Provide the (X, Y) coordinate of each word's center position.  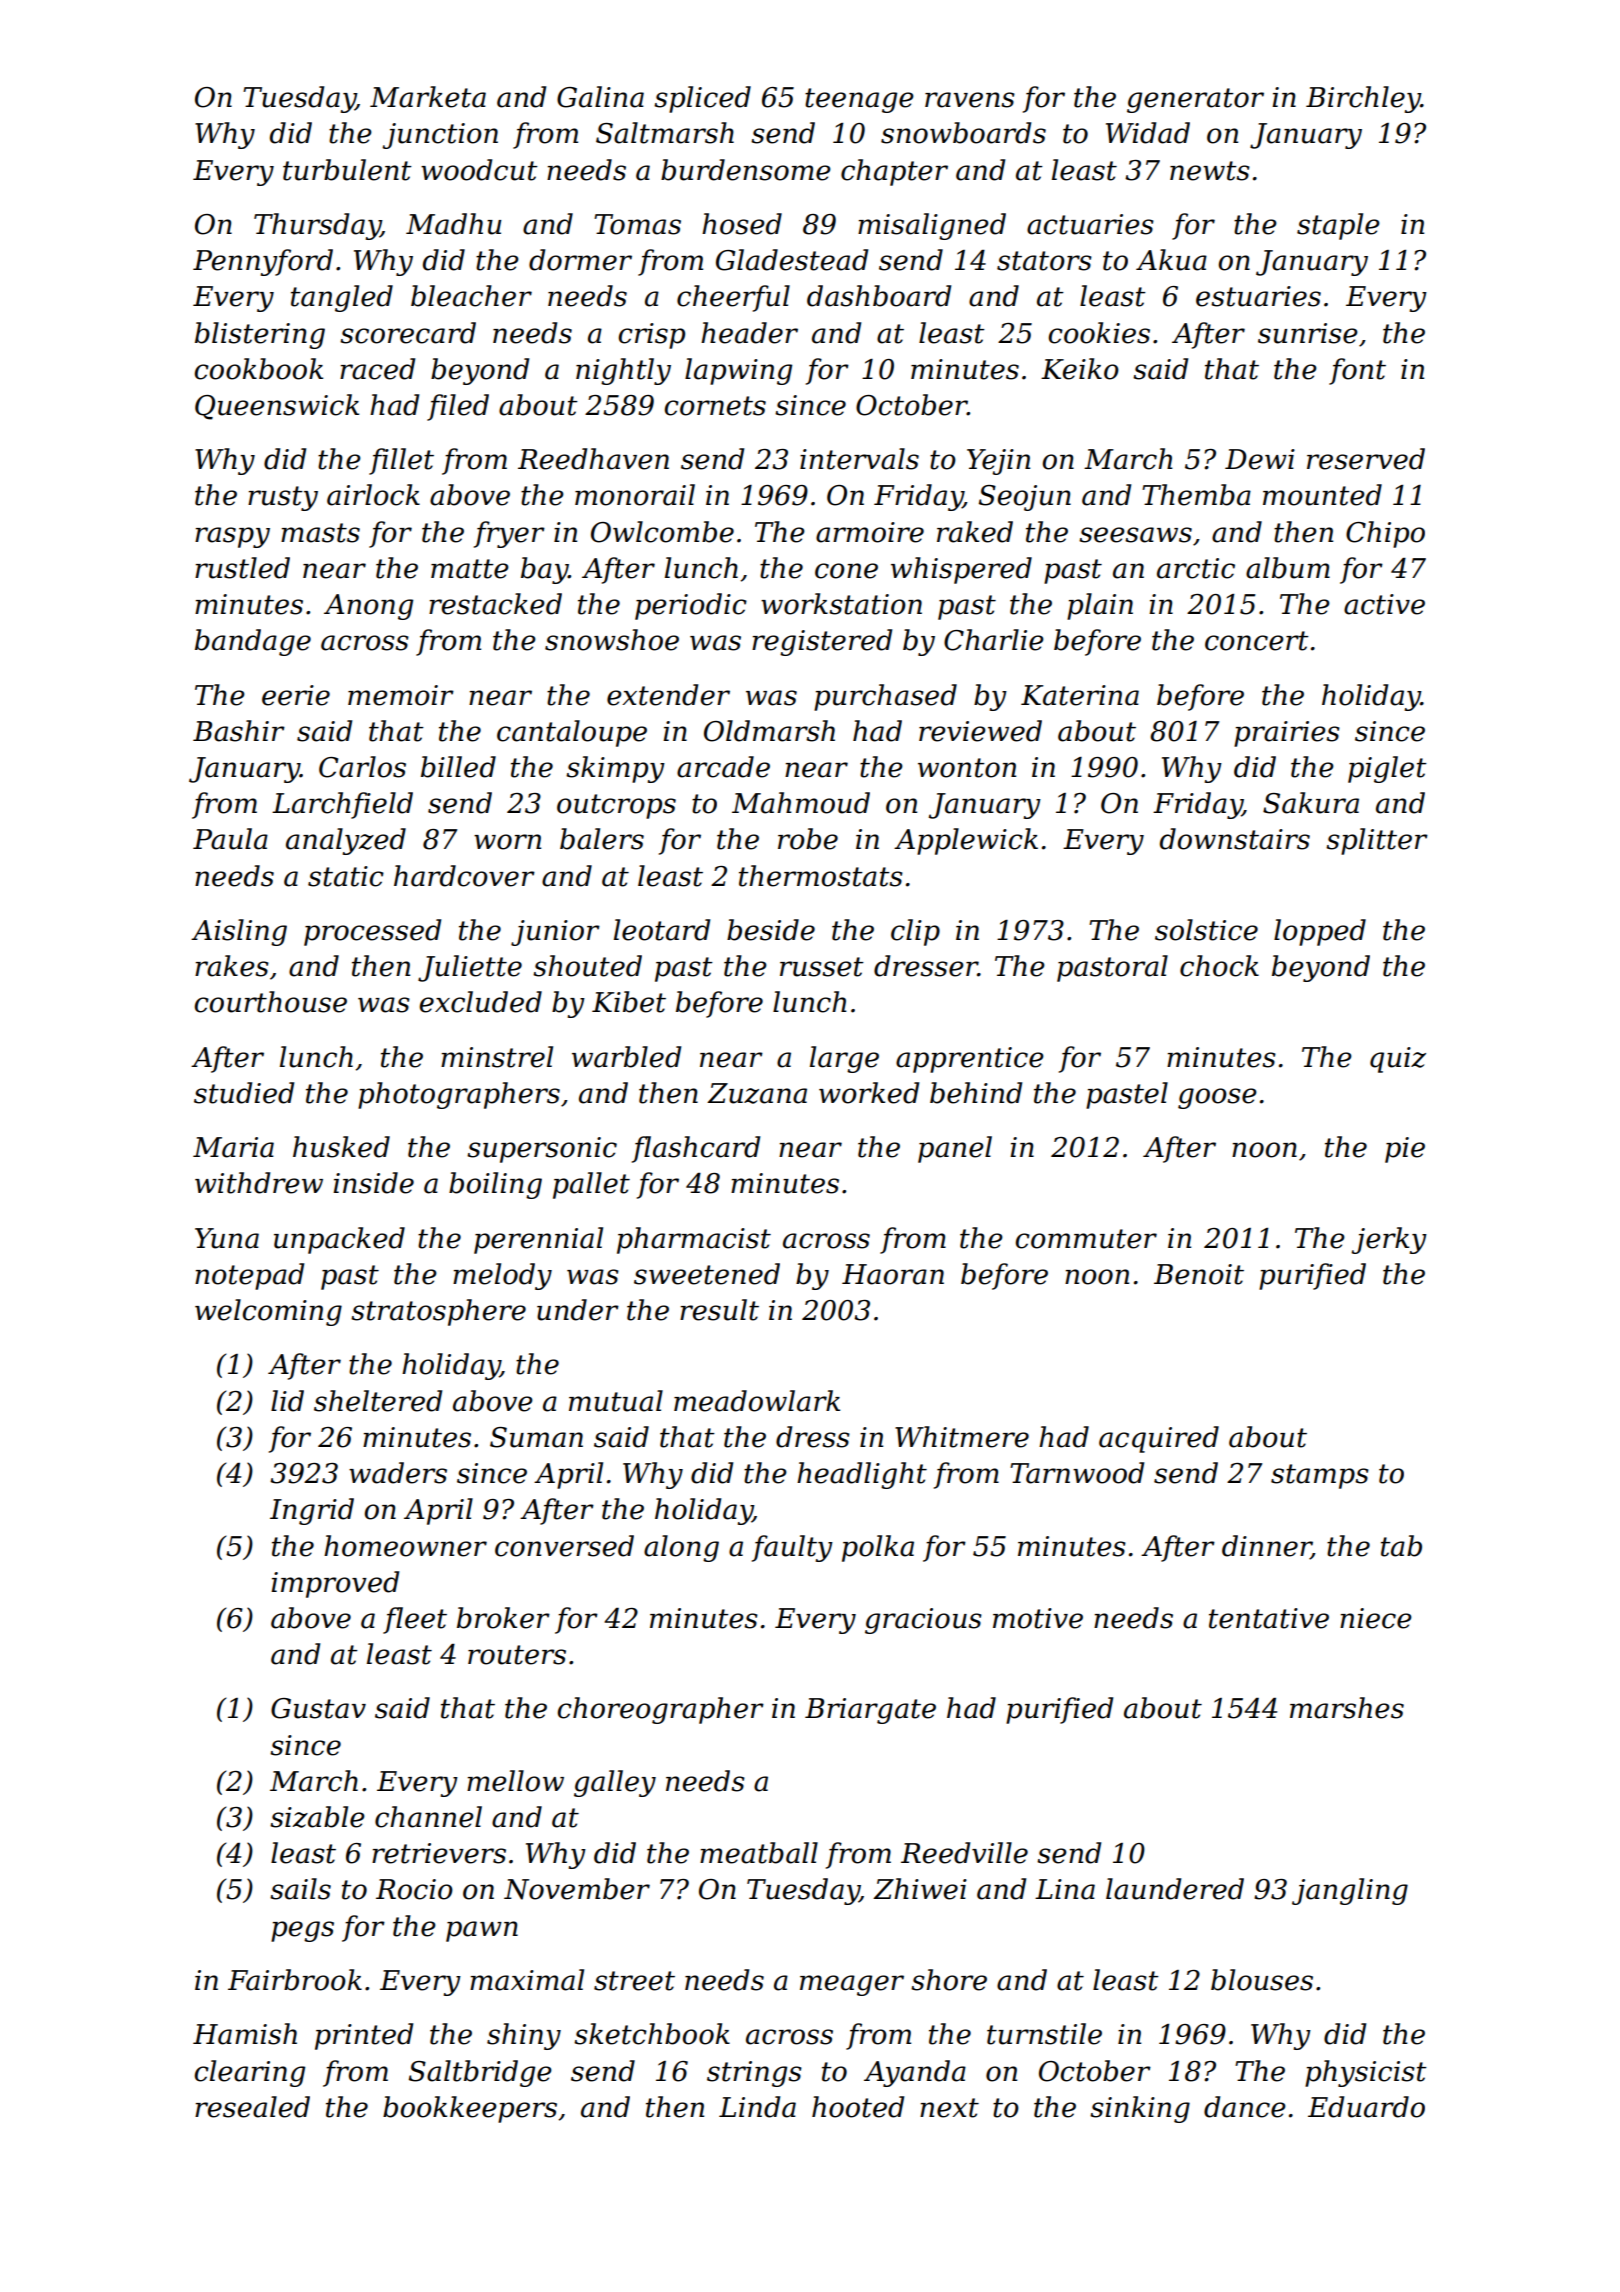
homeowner (405, 1546)
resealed (252, 2107)
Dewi (1260, 459)
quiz (1398, 1060)
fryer (509, 534)
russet (822, 967)
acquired (1159, 1439)
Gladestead (792, 260)
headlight (862, 1475)
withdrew (259, 1183)
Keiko (1080, 369)
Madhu (453, 224)
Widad (1148, 133)
